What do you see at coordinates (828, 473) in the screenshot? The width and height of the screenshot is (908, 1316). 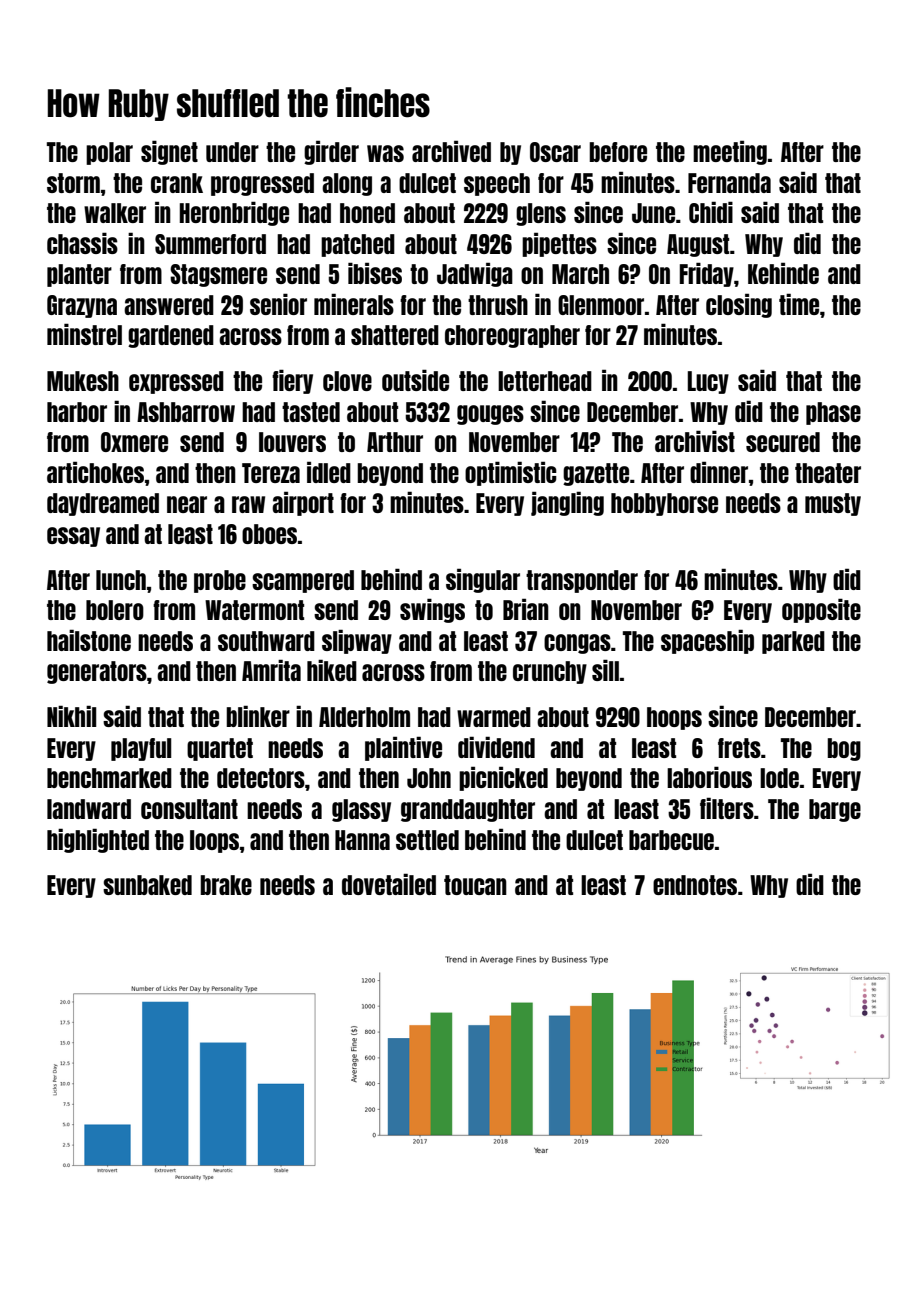 I see `theater` at bounding box center [828, 473].
